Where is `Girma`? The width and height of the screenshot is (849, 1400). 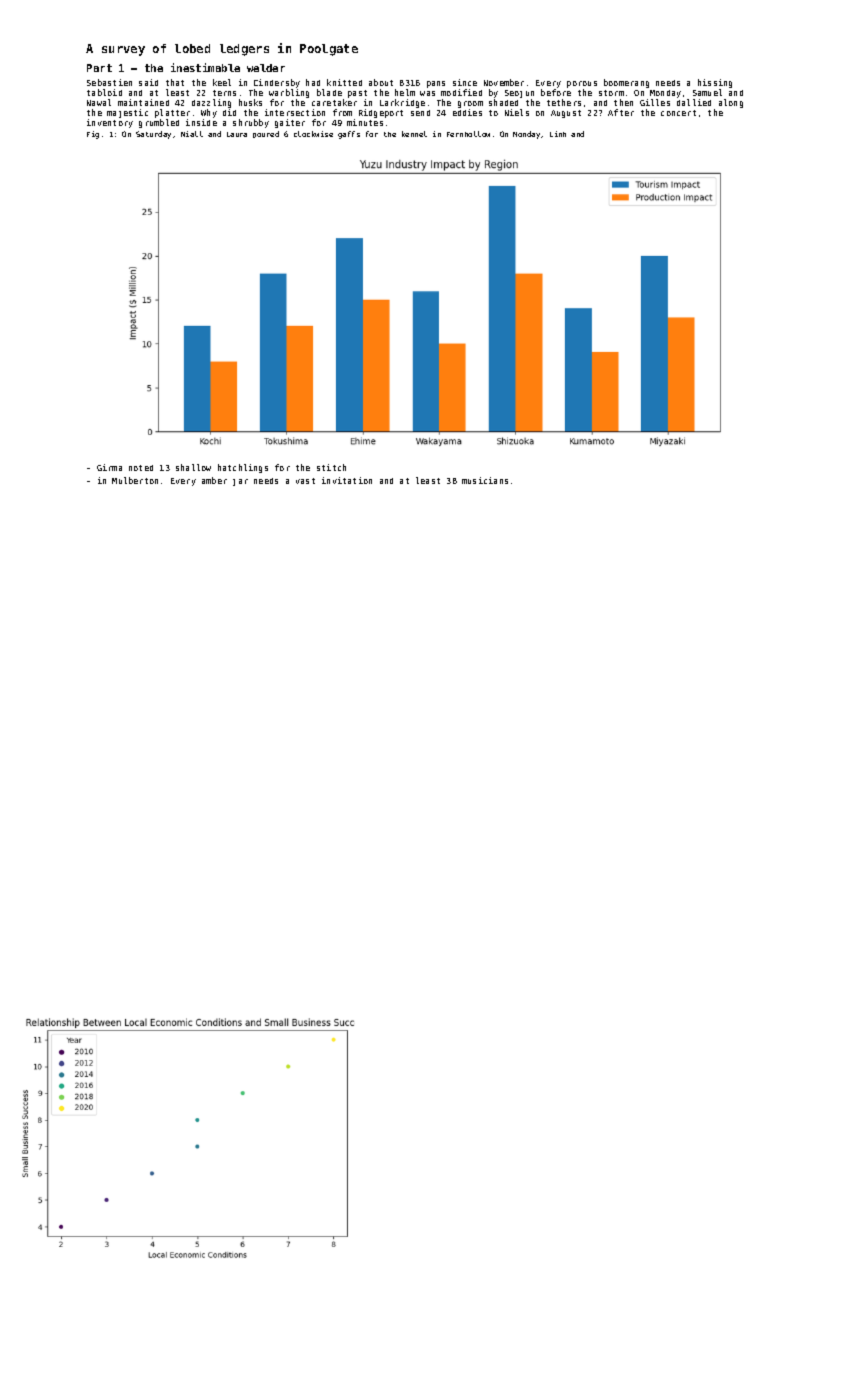 Girma is located at coordinates (109, 467).
